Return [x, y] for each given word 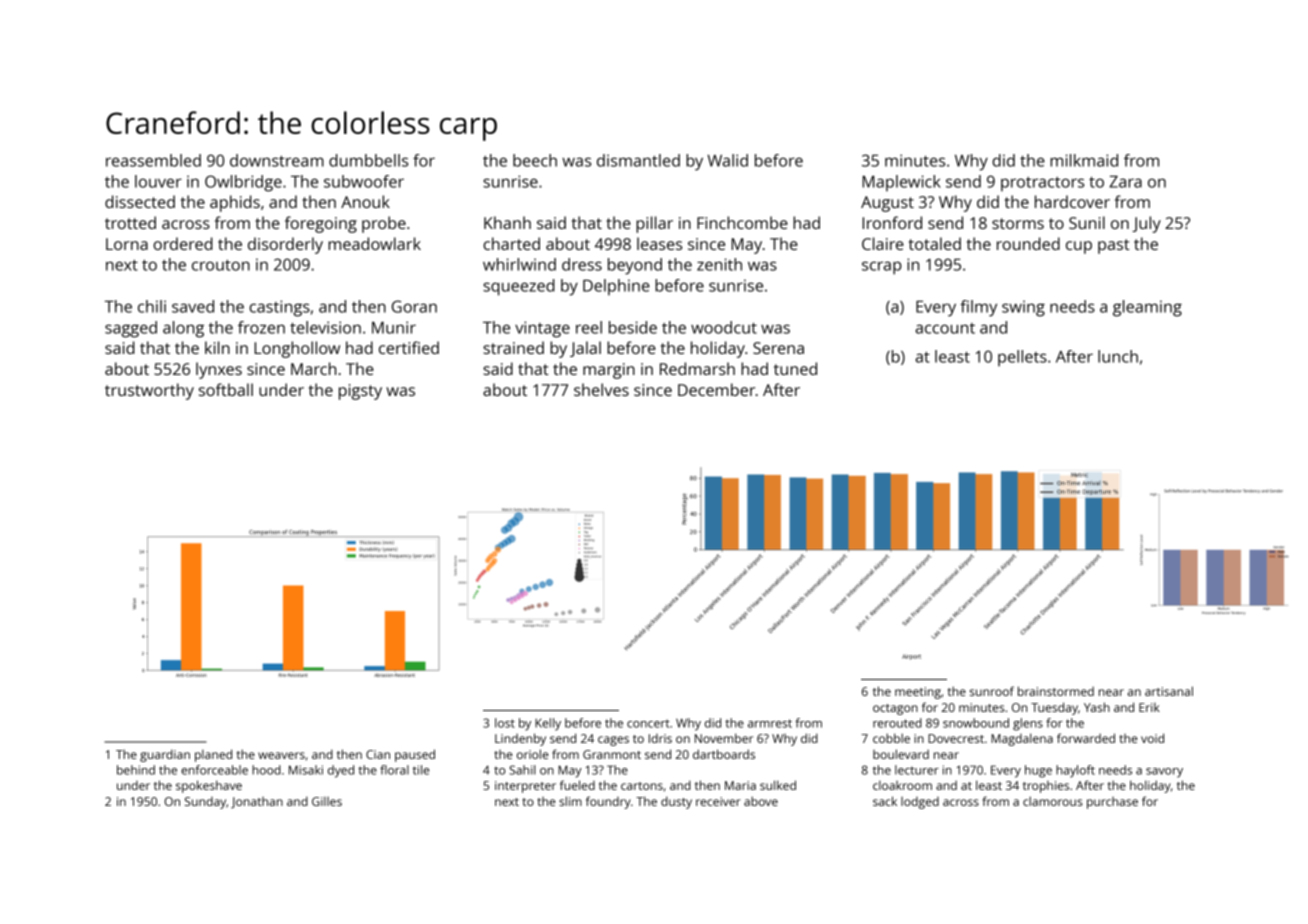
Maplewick [901, 183]
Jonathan [257, 803]
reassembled [153, 160]
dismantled [638, 160]
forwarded [1086, 738]
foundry [608, 802]
